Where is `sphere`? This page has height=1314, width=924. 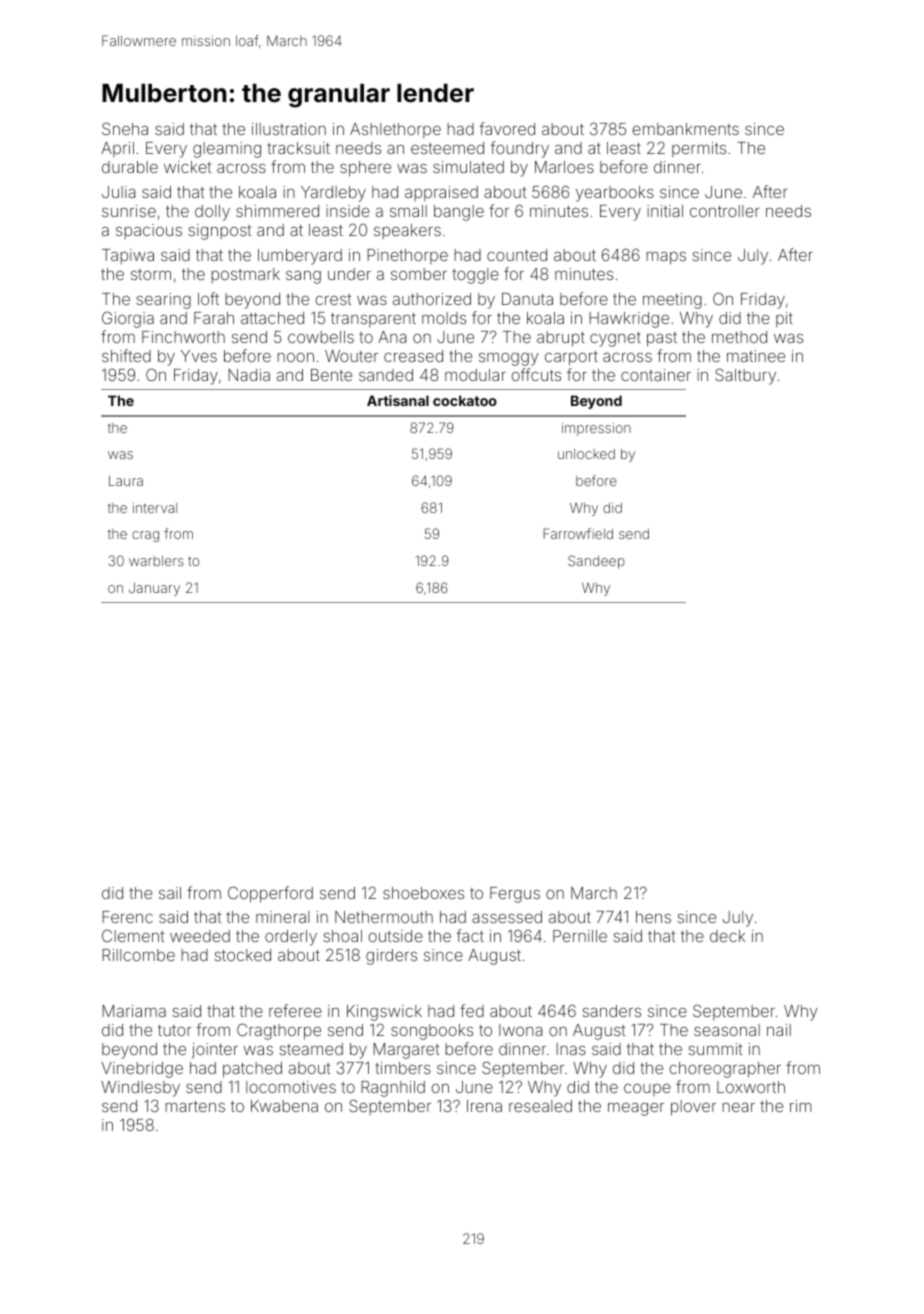
sphere is located at coordinates (365, 169).
